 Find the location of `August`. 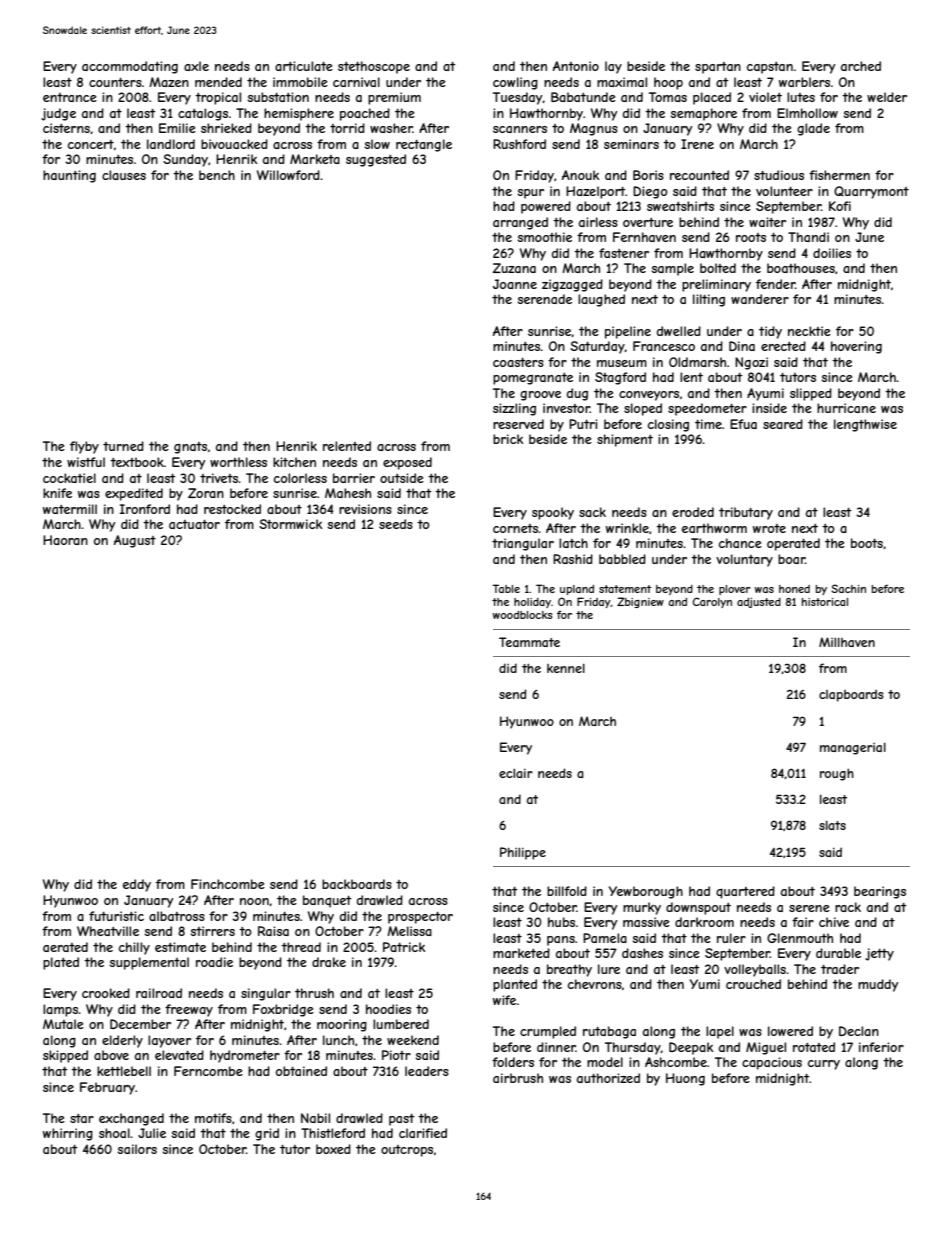

August is located at coordinates (135, 541).
